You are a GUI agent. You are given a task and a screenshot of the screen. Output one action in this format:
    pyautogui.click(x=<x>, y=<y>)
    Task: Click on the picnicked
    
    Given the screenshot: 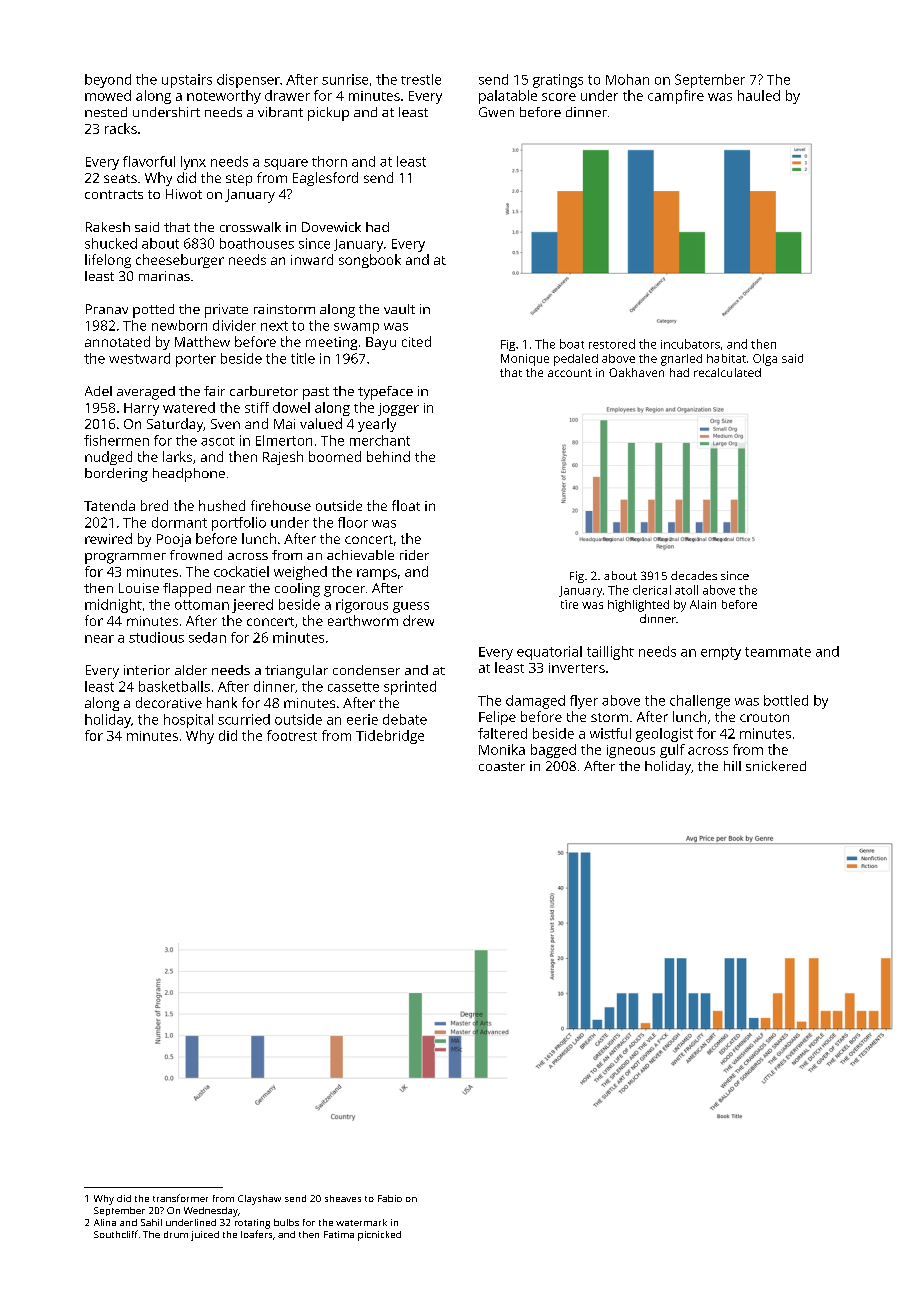 What is the action you would take?
    pyautogui.click(x=379, y=1236)
